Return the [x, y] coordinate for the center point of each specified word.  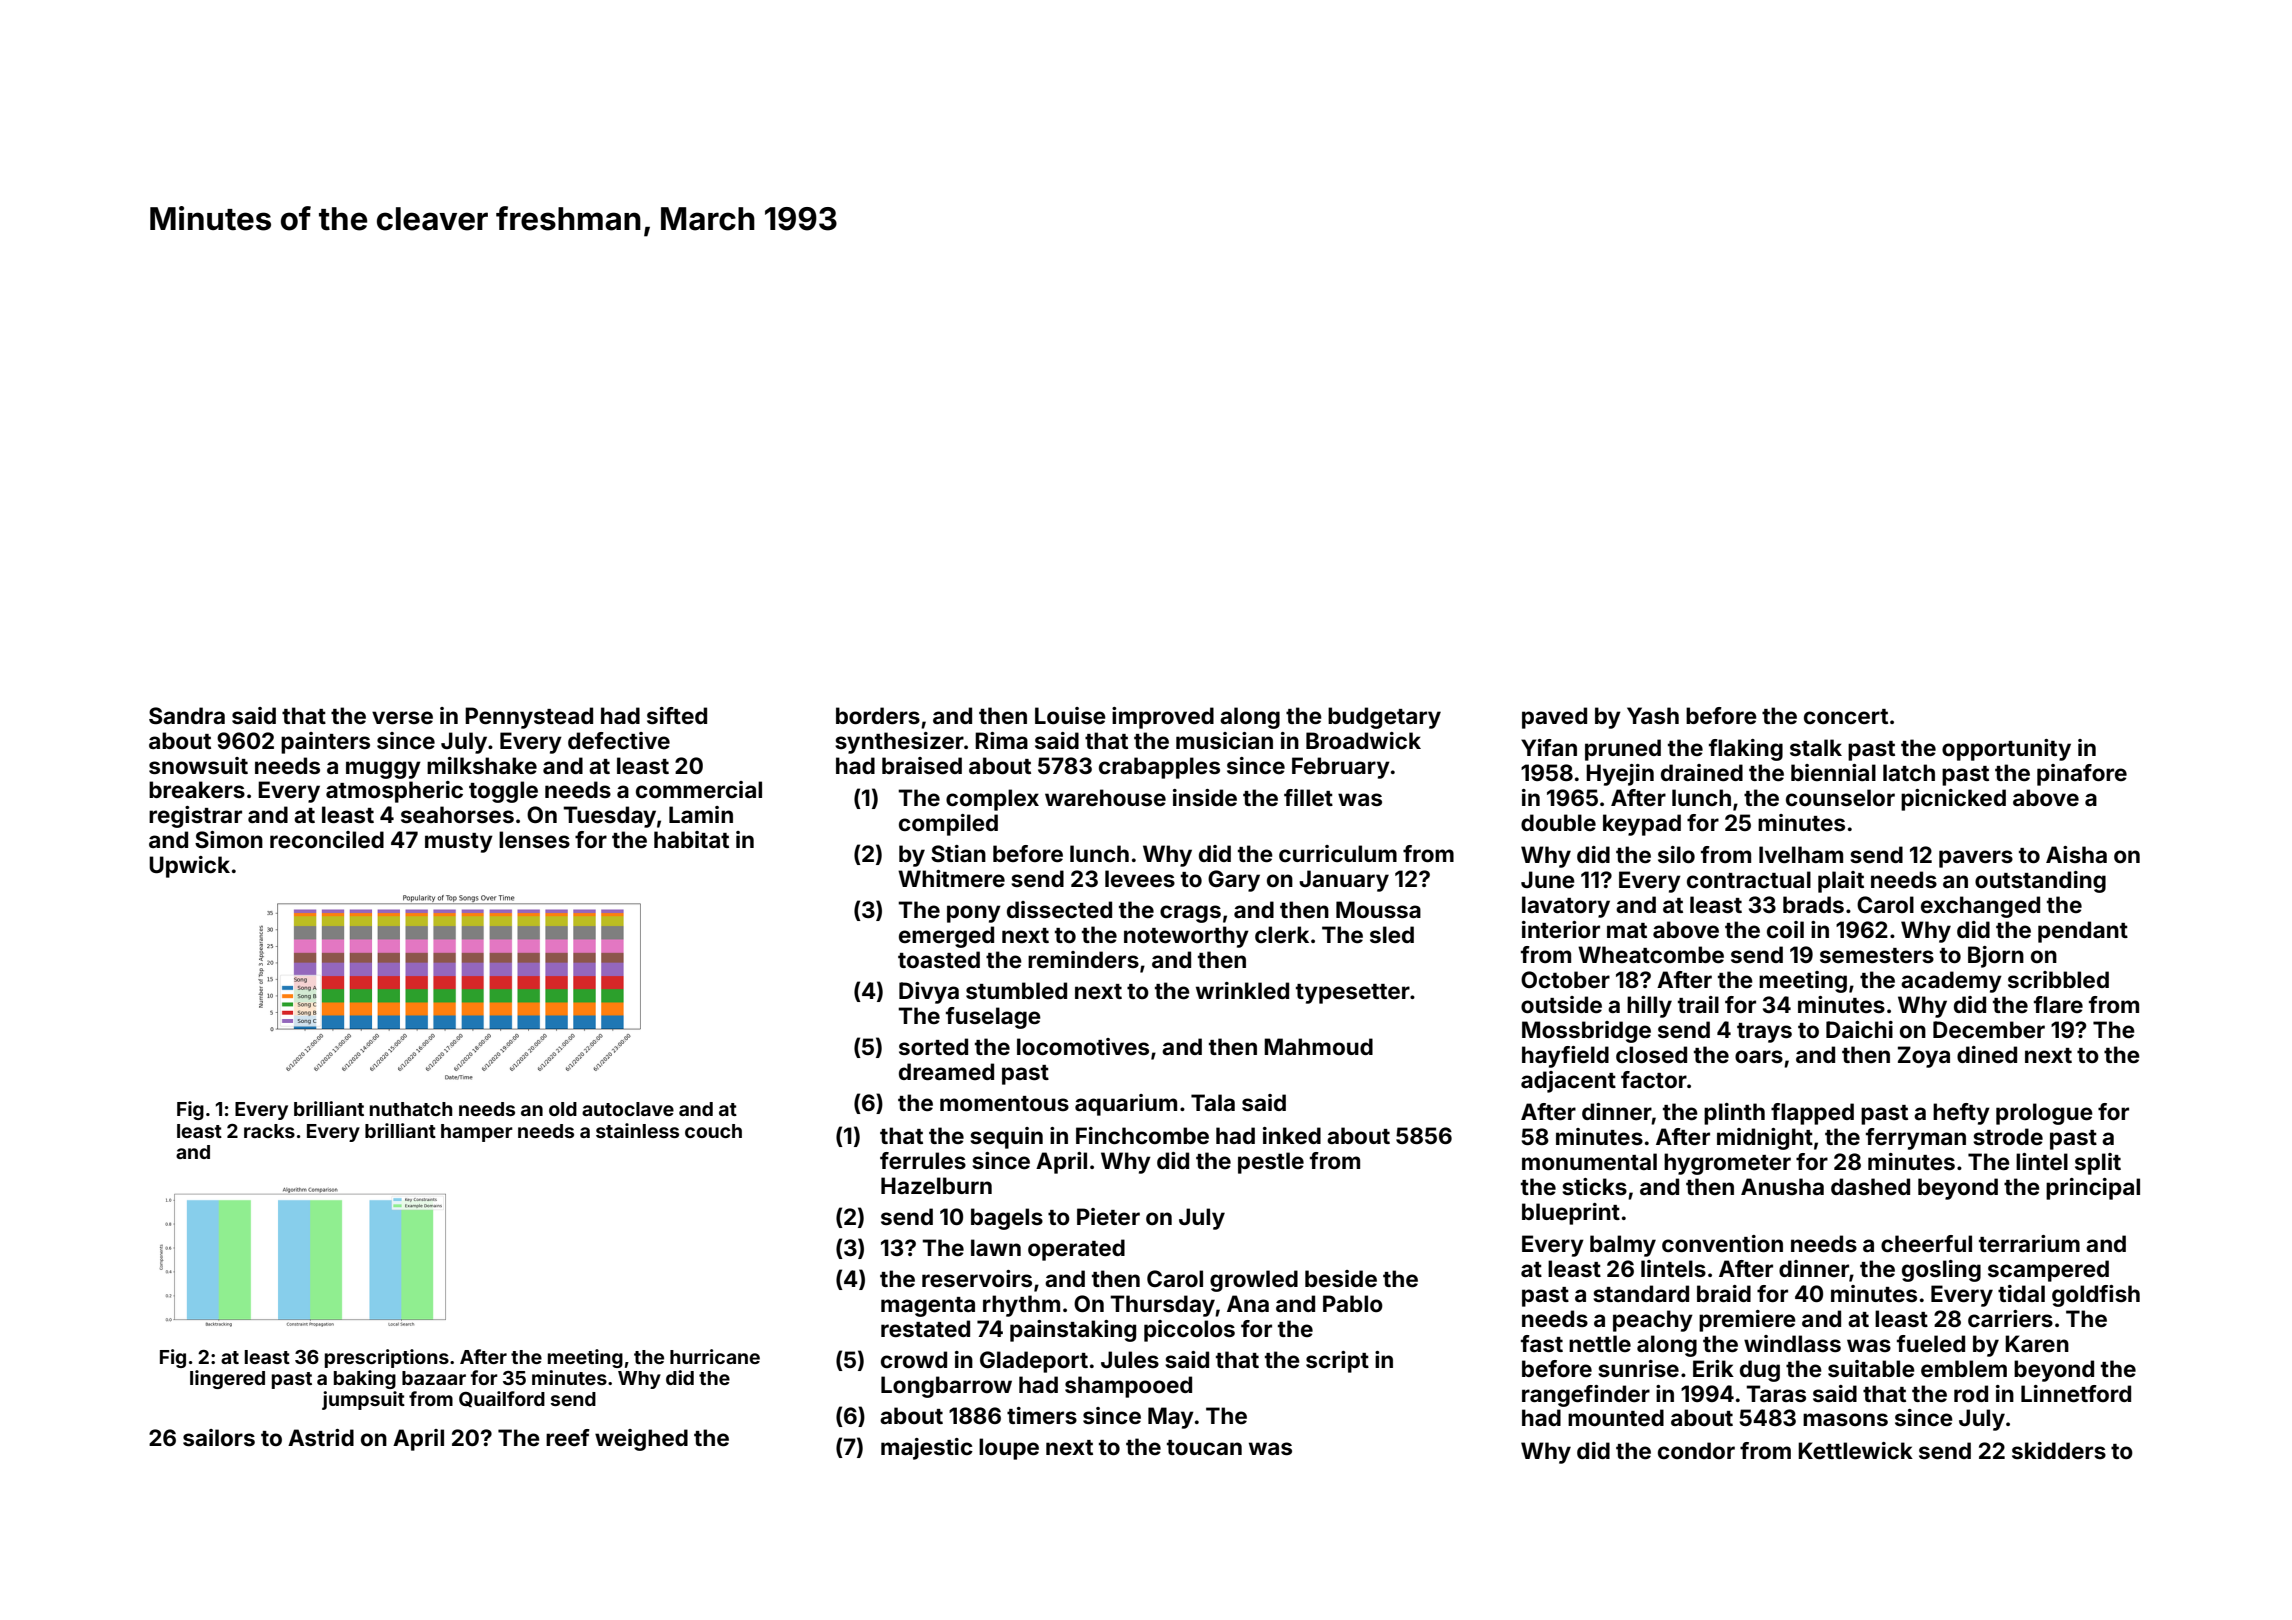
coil [1785, 929]
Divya [929, 993]
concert [1846, 716]
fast [1542, 1343]
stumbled [1016, 990]
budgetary [1384, 718]
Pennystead [529, 718]
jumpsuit [363, 1400]
